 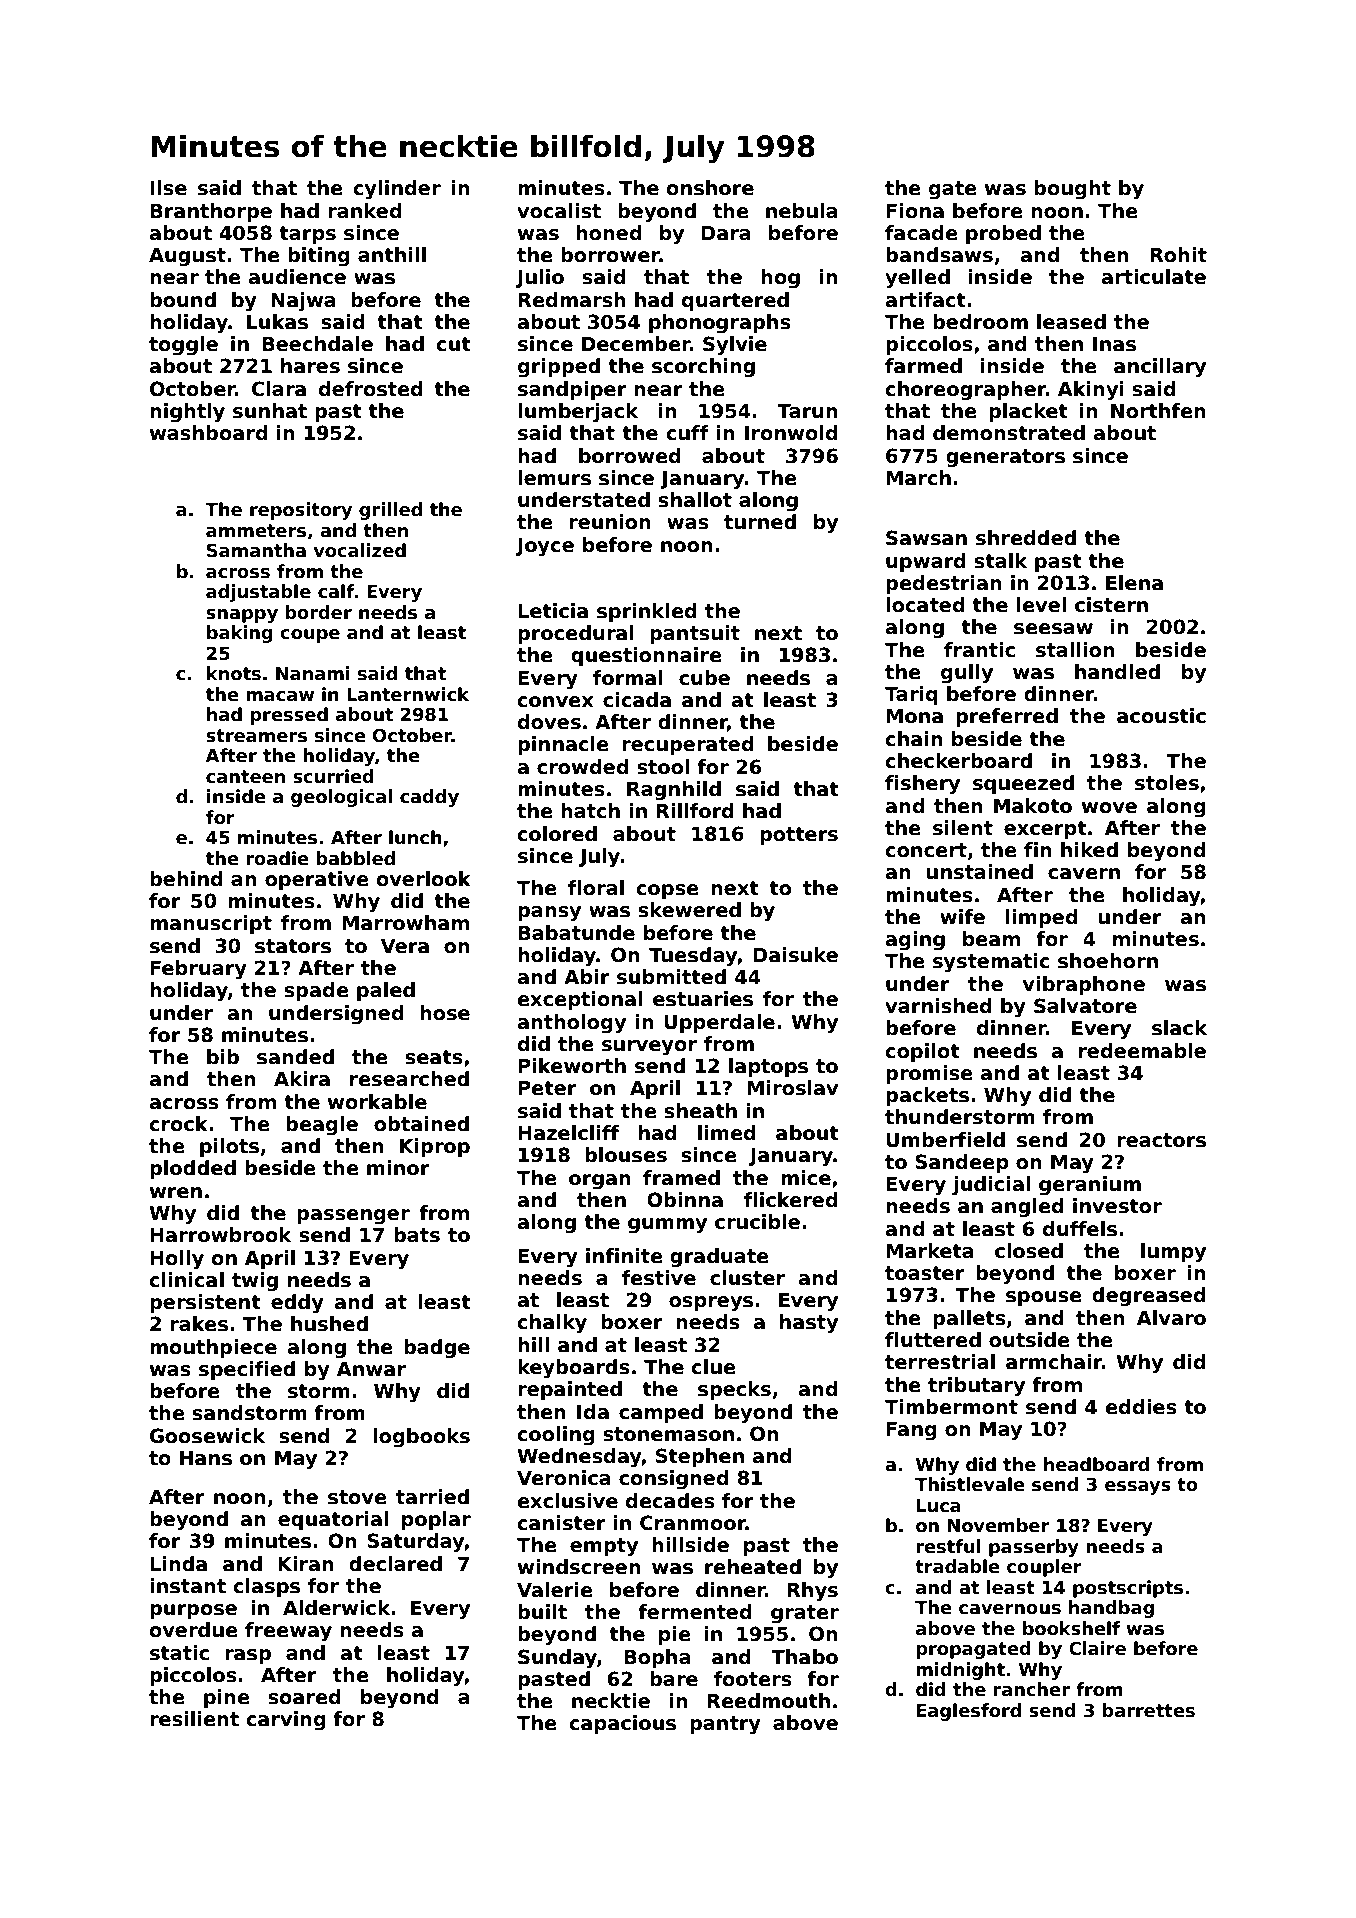 What do you see at coordinates (1158, 411) in the page?
I see `Northfen` at bounding box center [1158, 411].
